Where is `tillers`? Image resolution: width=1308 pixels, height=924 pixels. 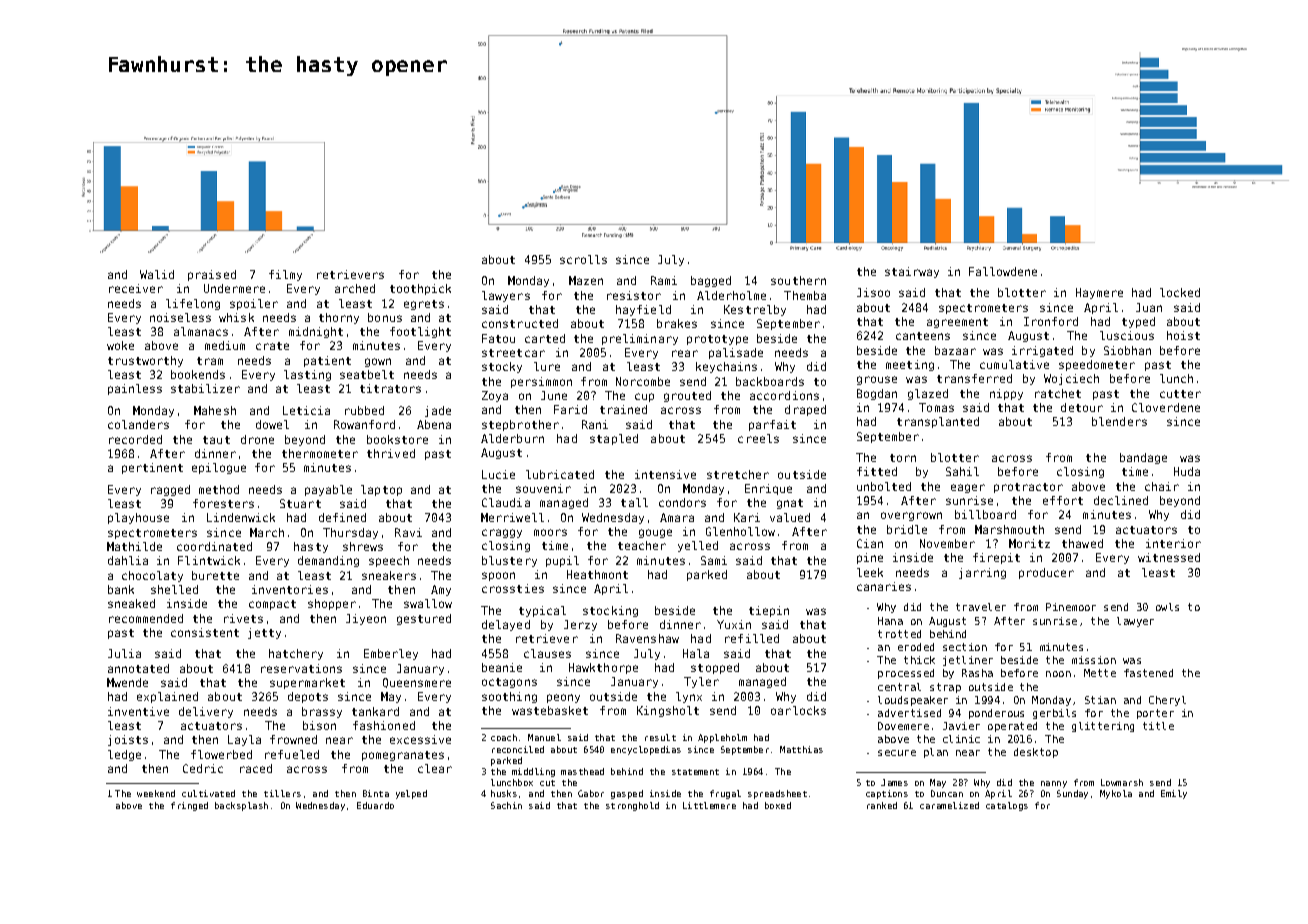
tillers is located at coordinates (282, 793).
